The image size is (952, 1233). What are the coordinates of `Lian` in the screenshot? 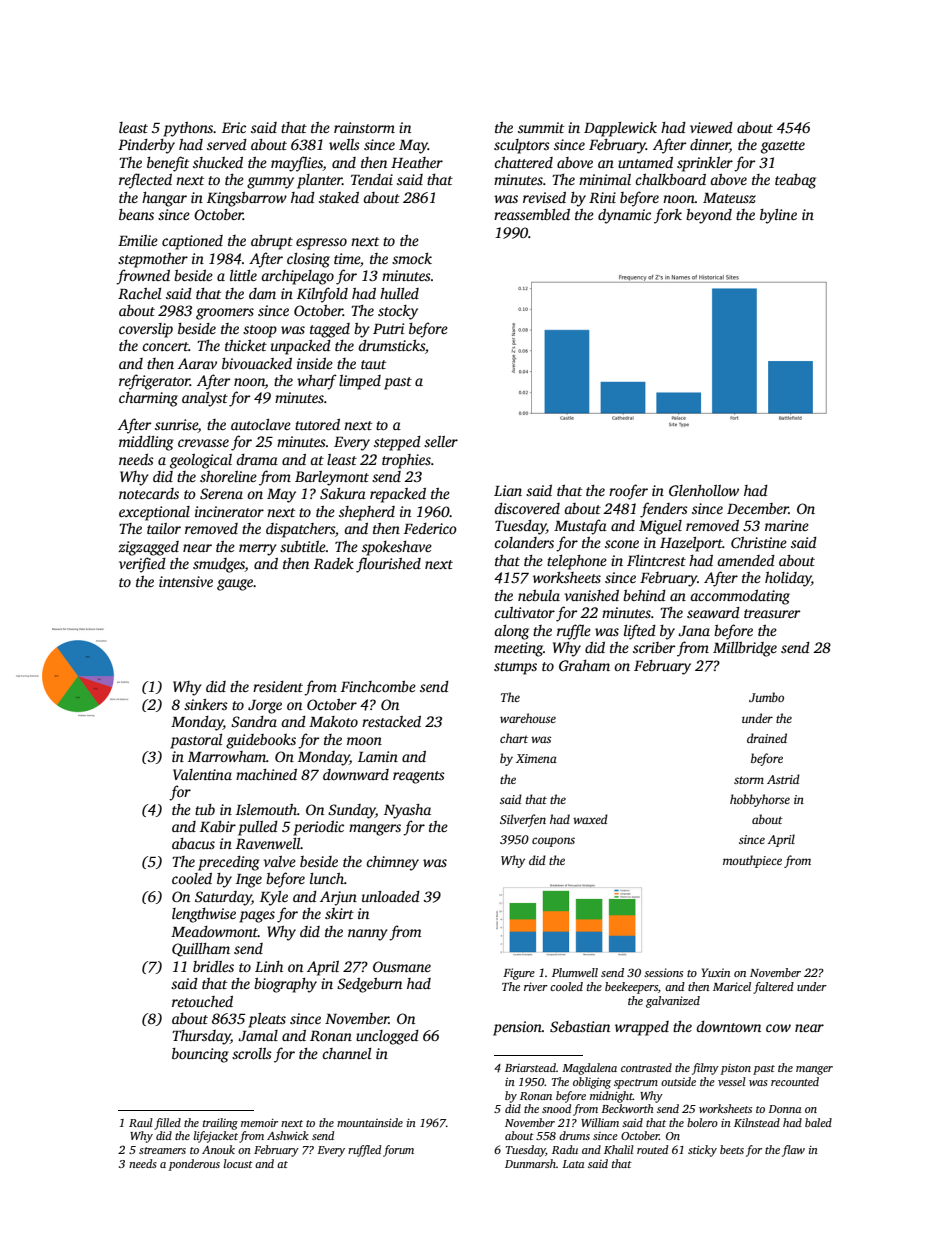 It's located at (508, 490).
